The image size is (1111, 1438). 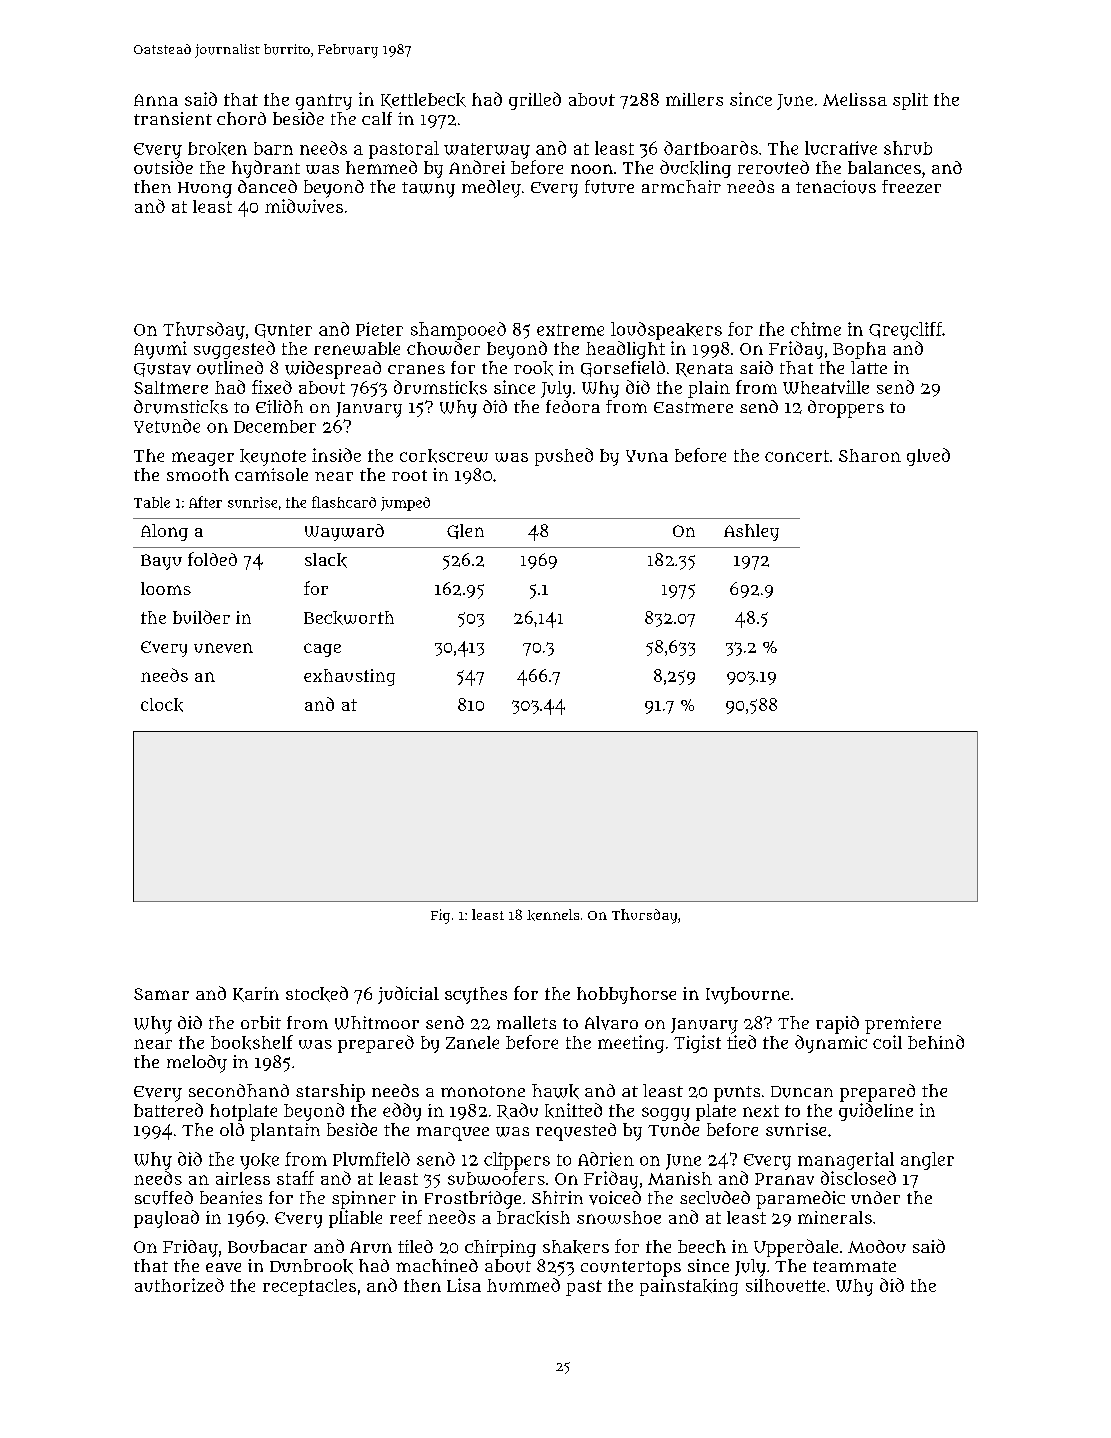 What do you see at coordinates (349, 677) in the screenshot?
I see `exhausting` at bounding box center [349, 677].
